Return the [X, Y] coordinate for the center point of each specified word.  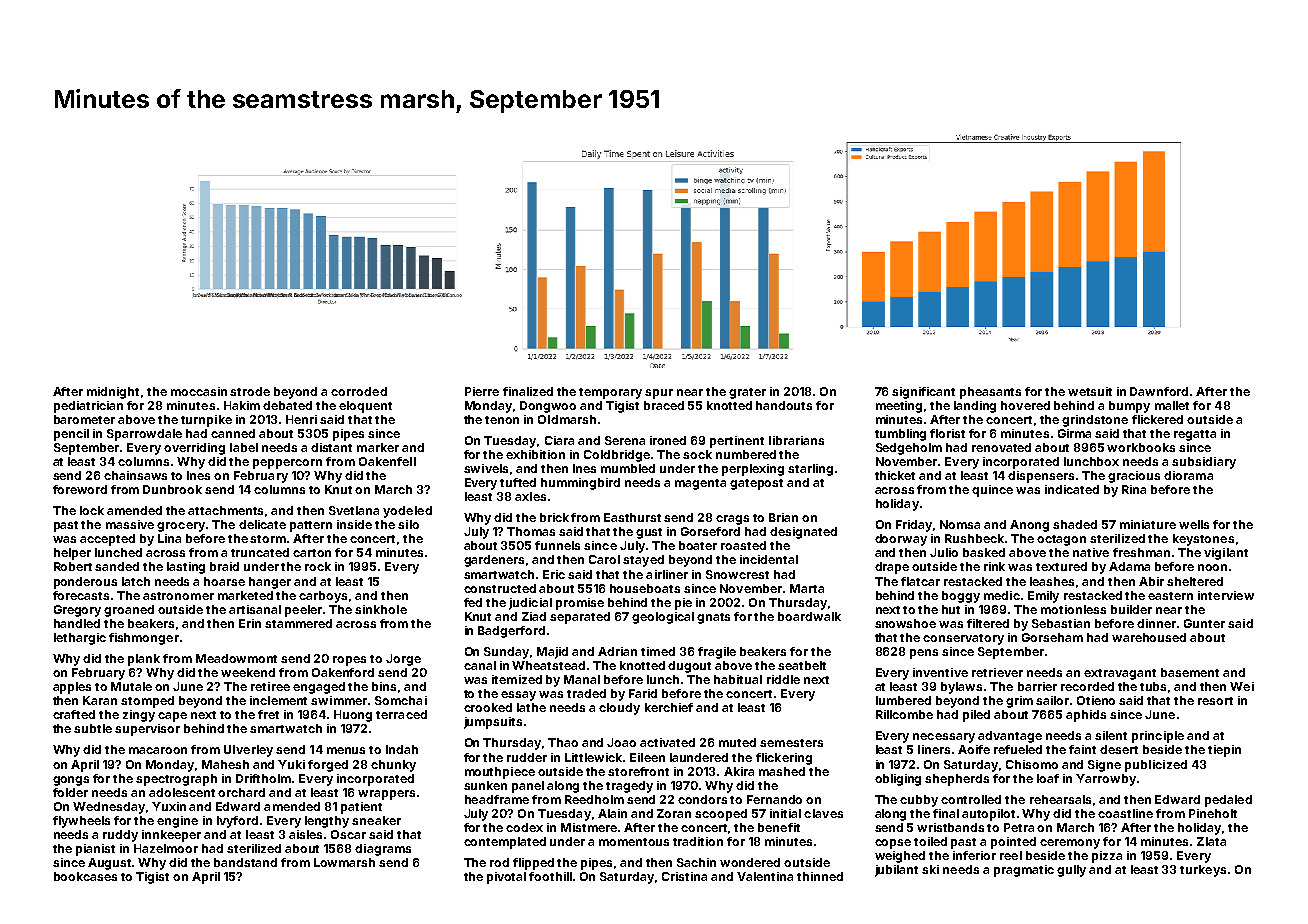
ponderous [85, 583]
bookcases [85, 876]
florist [947, 433]
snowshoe [905, 623]
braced [664, 405]
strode [250, 391]
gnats [713, 618]
